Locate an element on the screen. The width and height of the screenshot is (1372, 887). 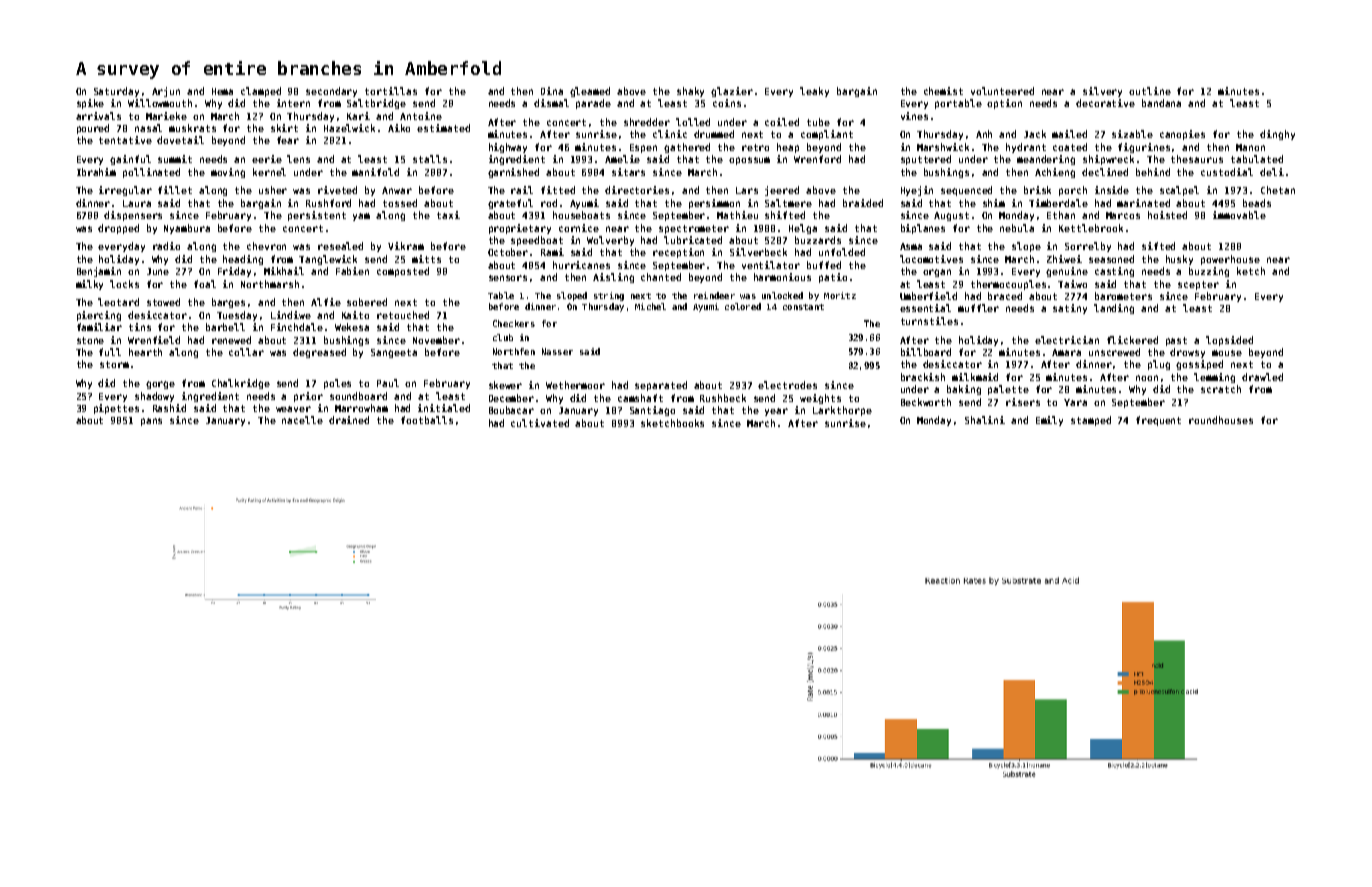
scepter is located at coordinates (1198, 285).
